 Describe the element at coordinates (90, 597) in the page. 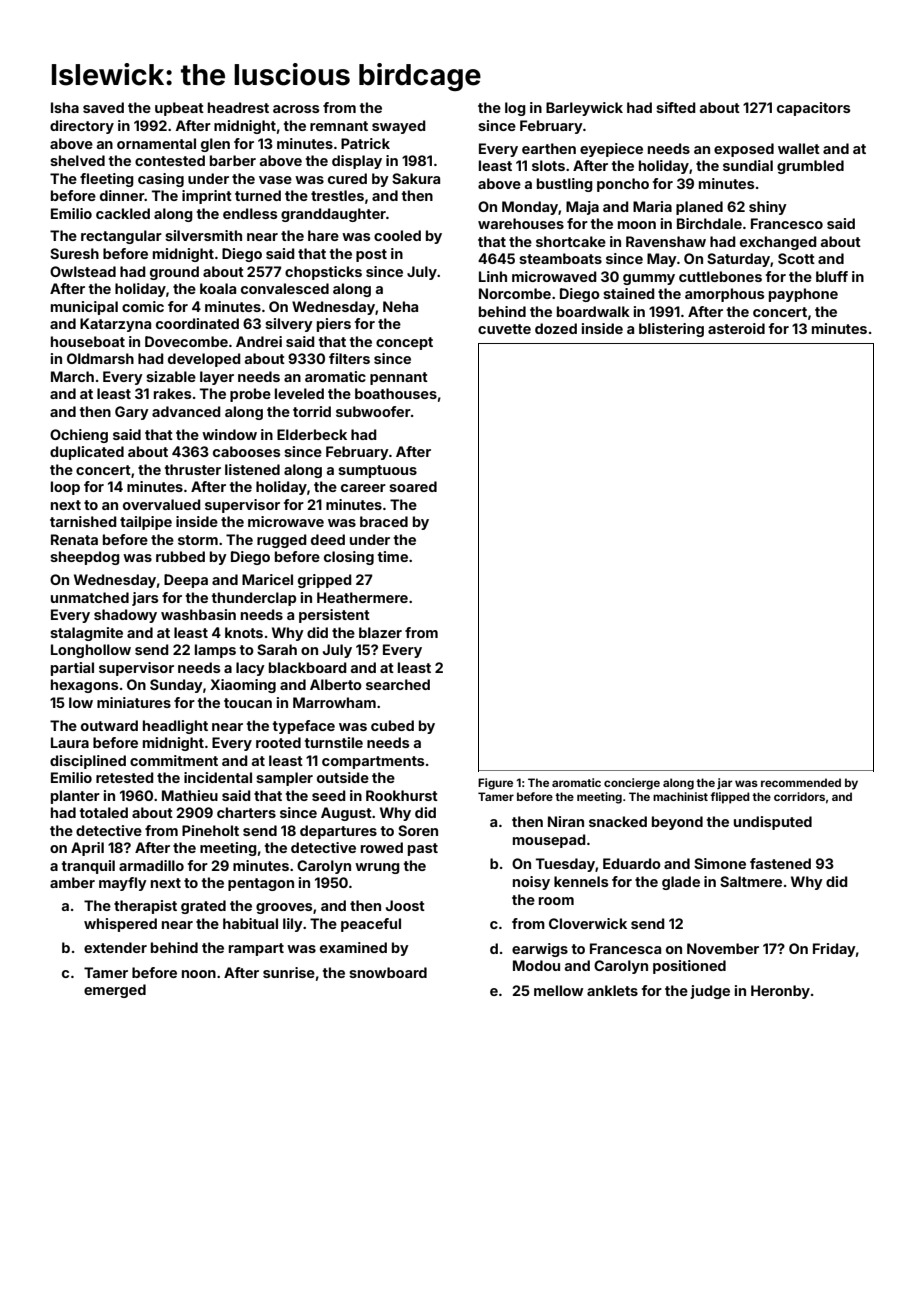

I see `unmatched` at that location.
